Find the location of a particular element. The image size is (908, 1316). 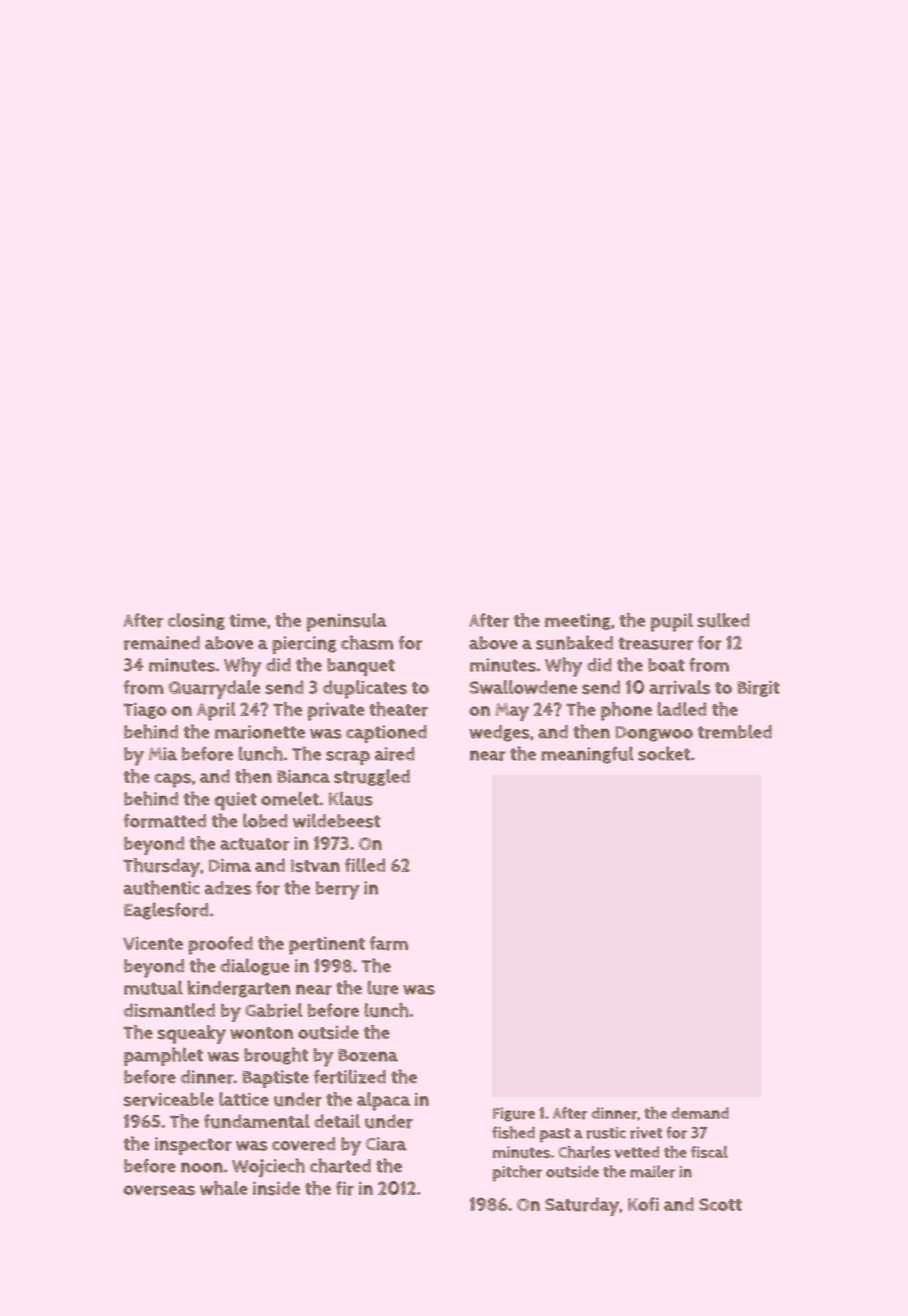

filled is located at coordinates (365, 865).
